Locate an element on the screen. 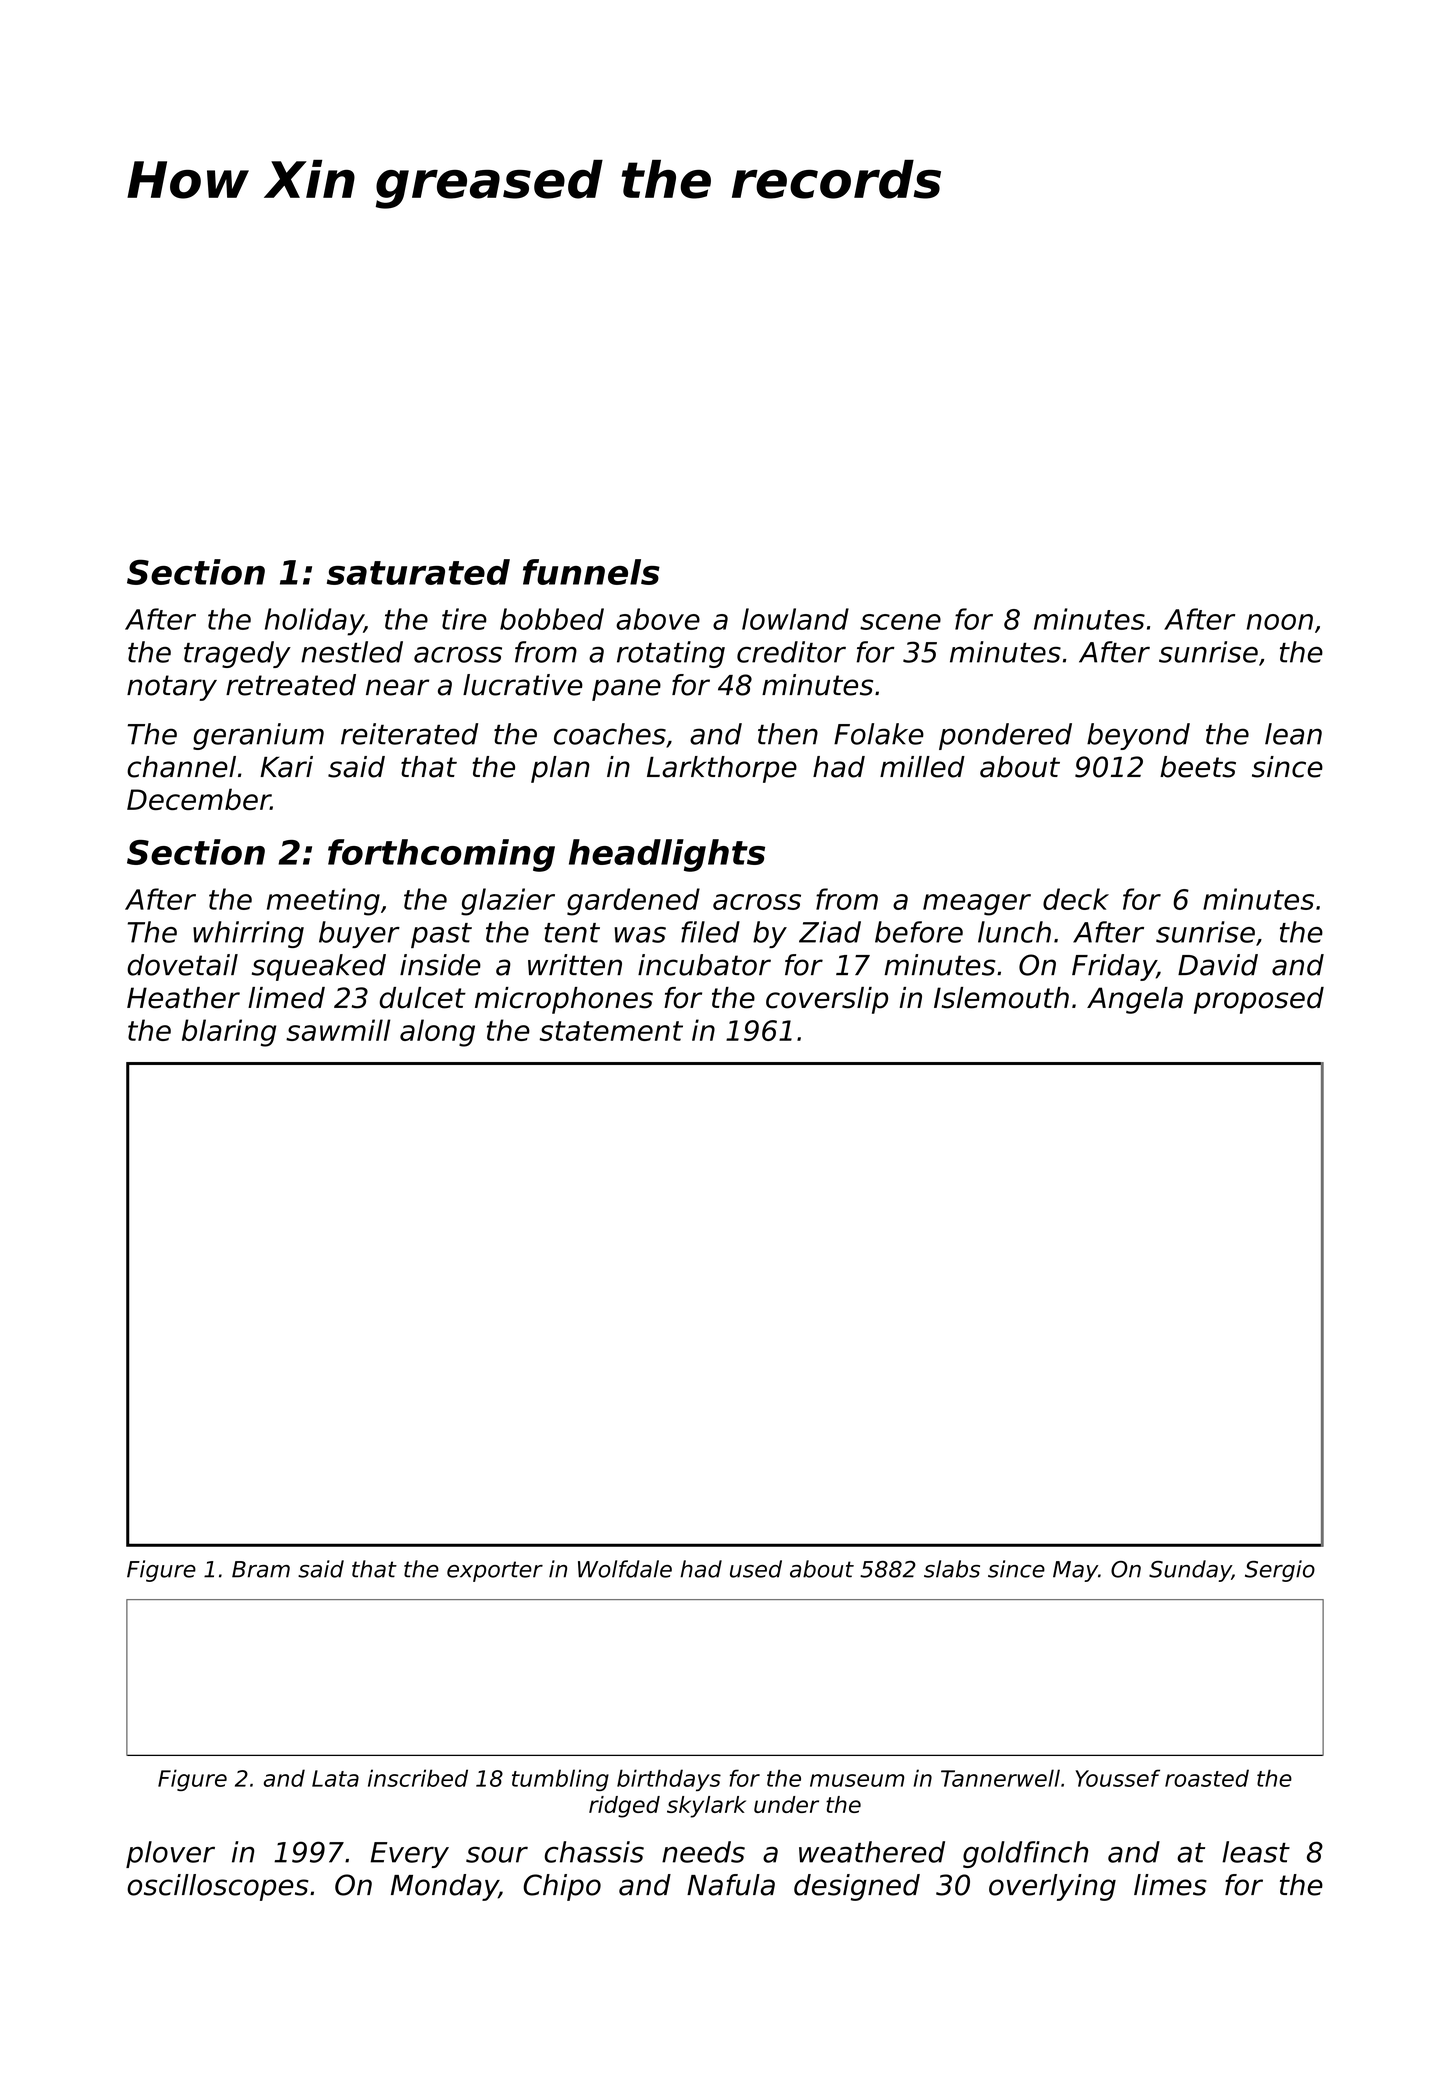 The image size is (1450, 2100). noon is located at coordinates (1280, 622).
